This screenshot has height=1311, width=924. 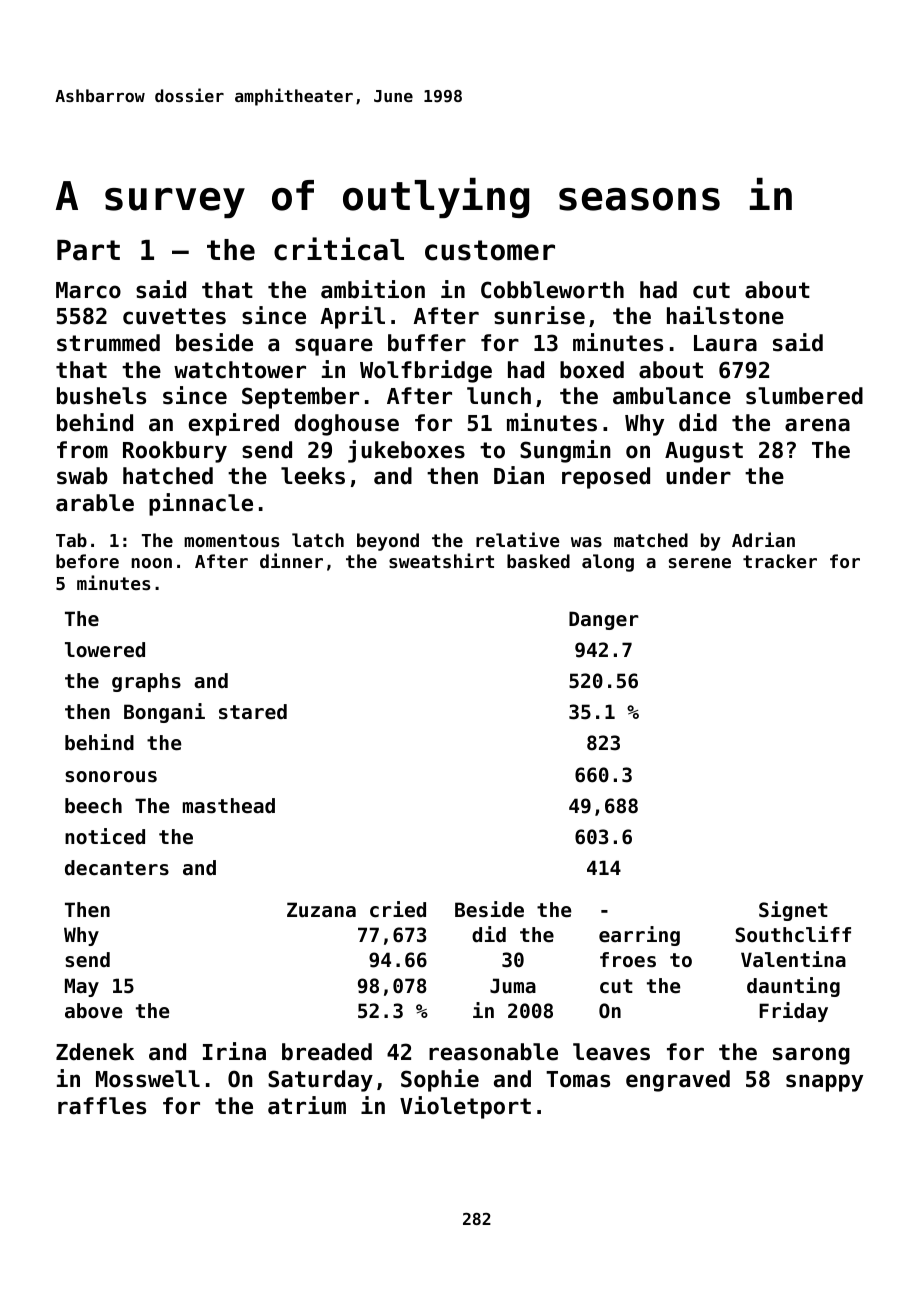 I want to click on customer, so click(x=490, y=250).
